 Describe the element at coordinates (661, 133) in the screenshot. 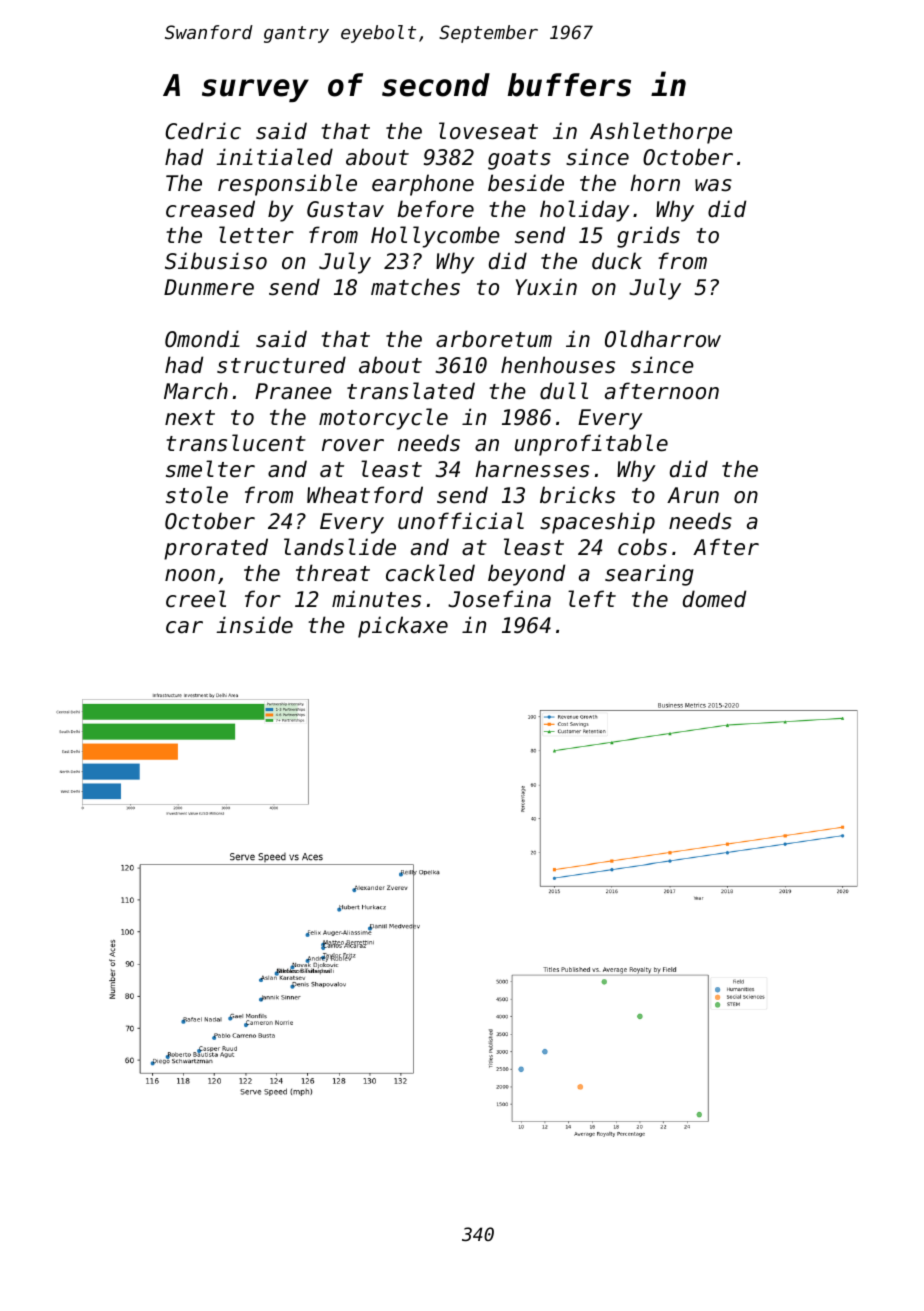

I see `Ashlethorpe` at that location.
